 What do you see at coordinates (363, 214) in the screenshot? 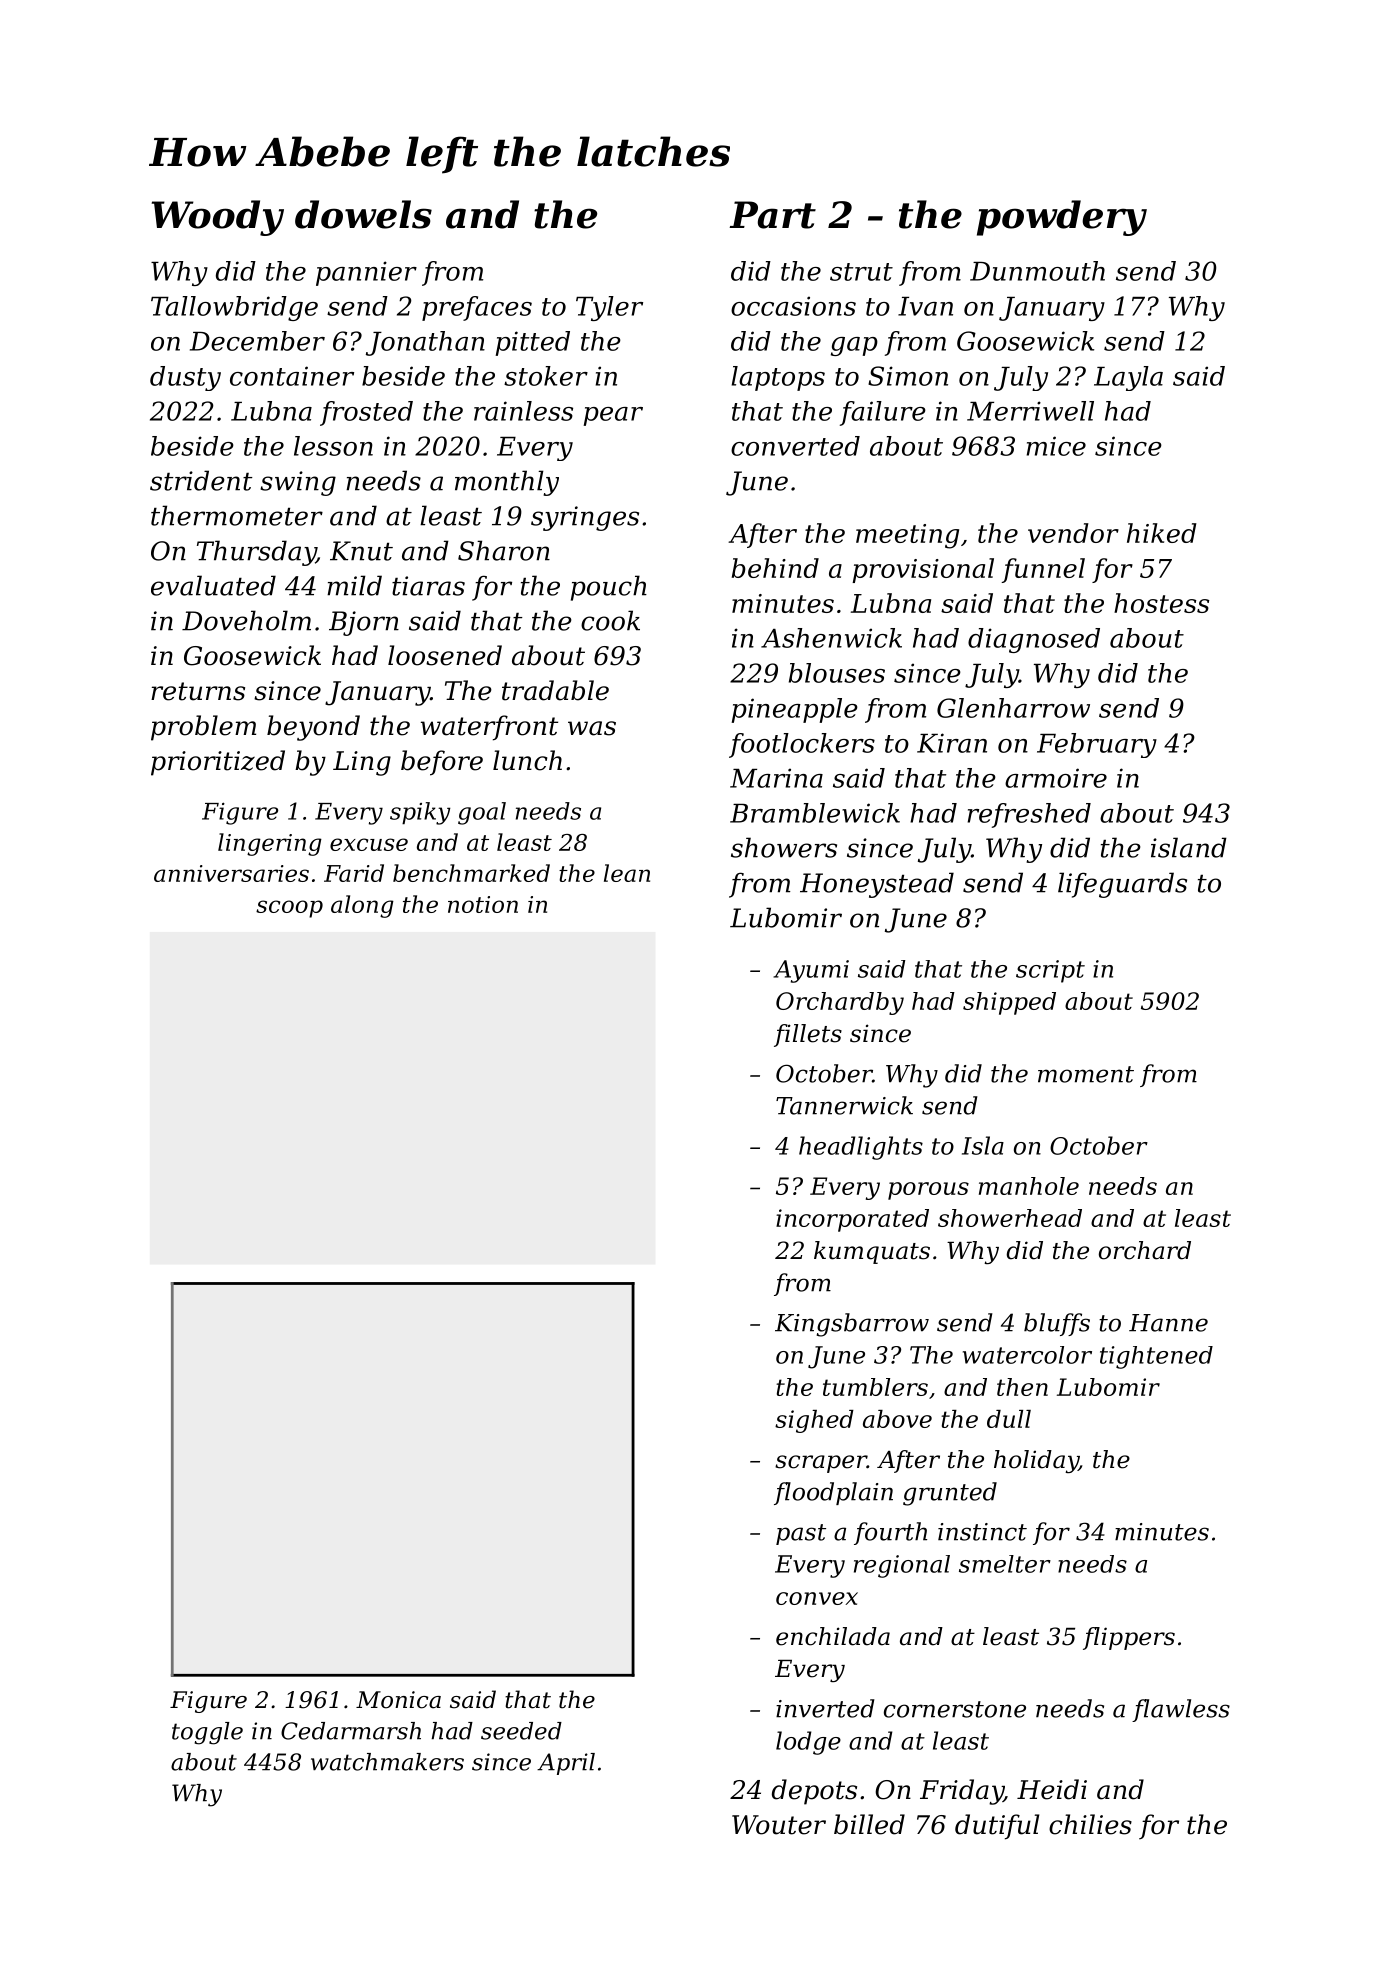
I see `dowels` at bounding box center [363, 214].
